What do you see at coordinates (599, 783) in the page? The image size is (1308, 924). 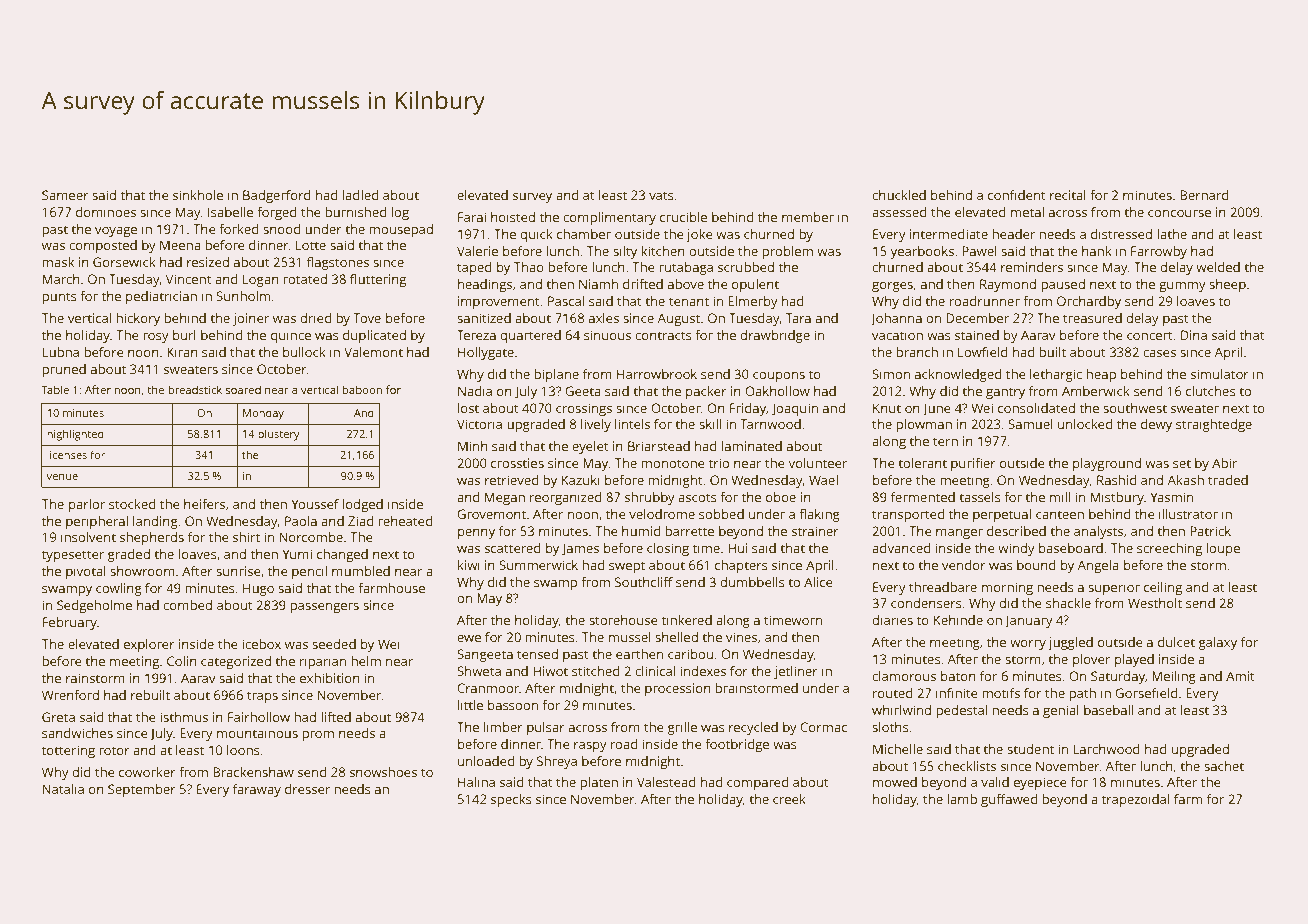 I see `platen` at bounding box center [599, 783].
